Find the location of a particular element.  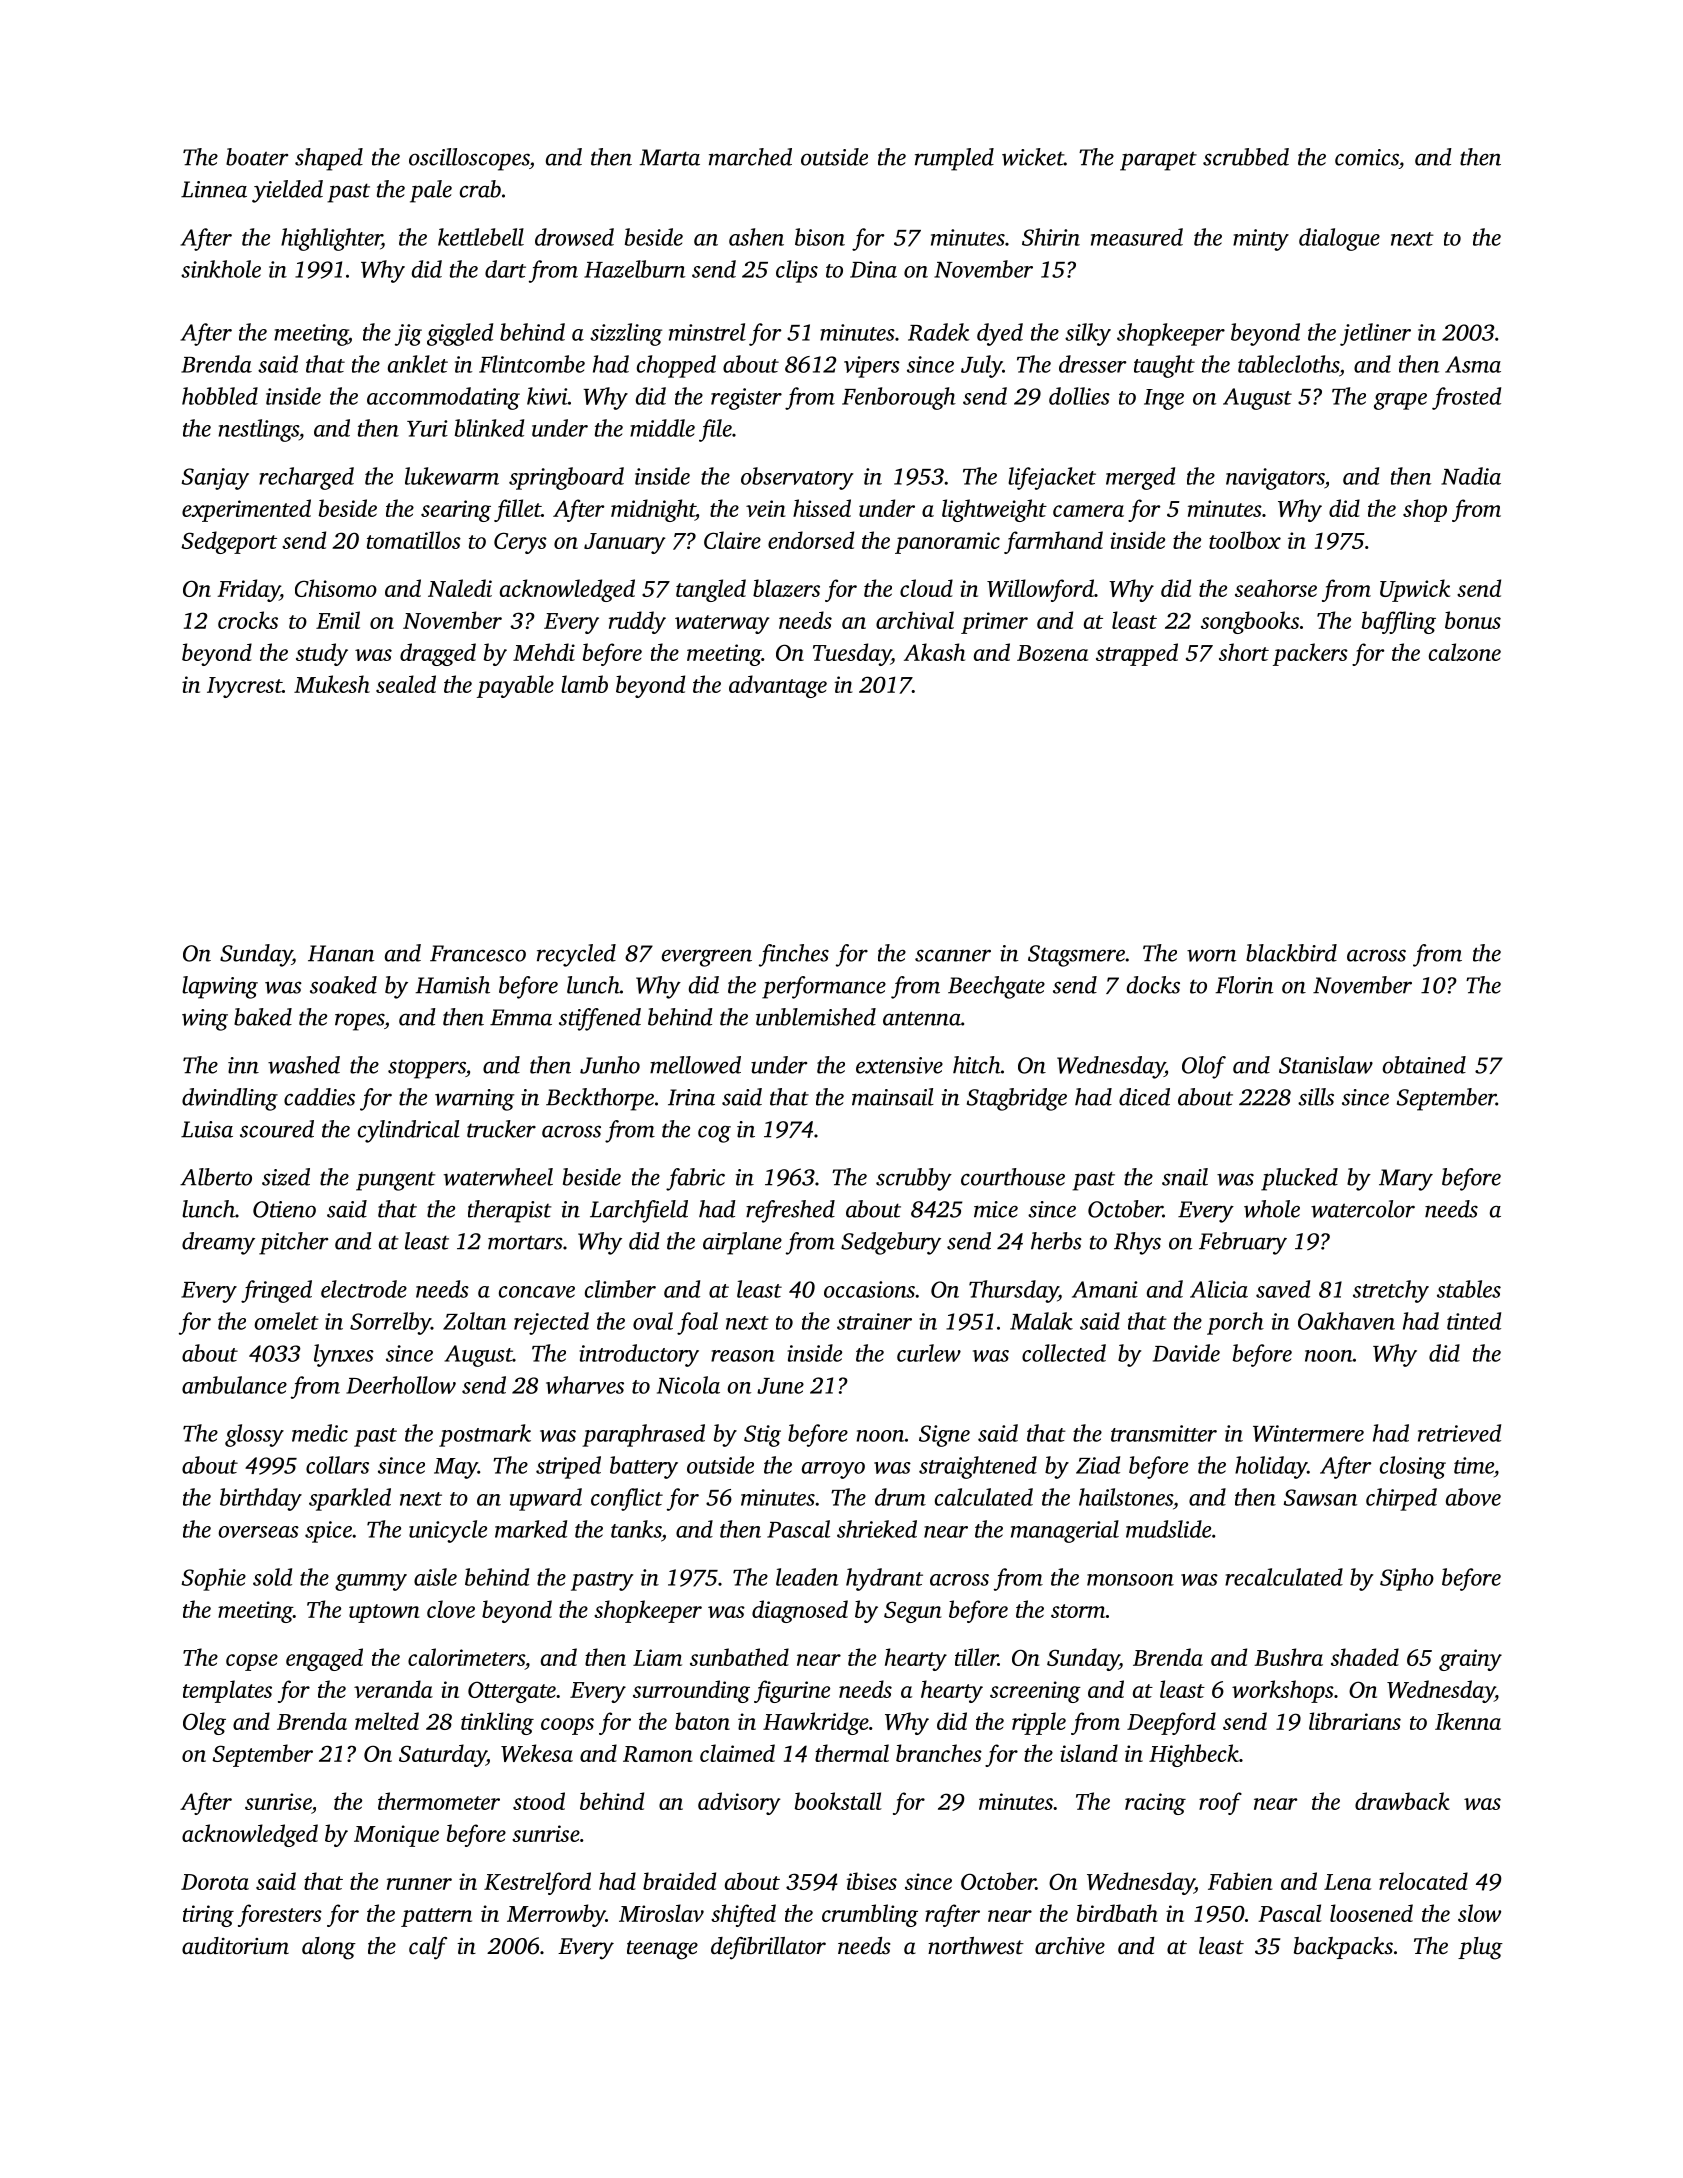

Hanan is located at coordinates (341, 953).
